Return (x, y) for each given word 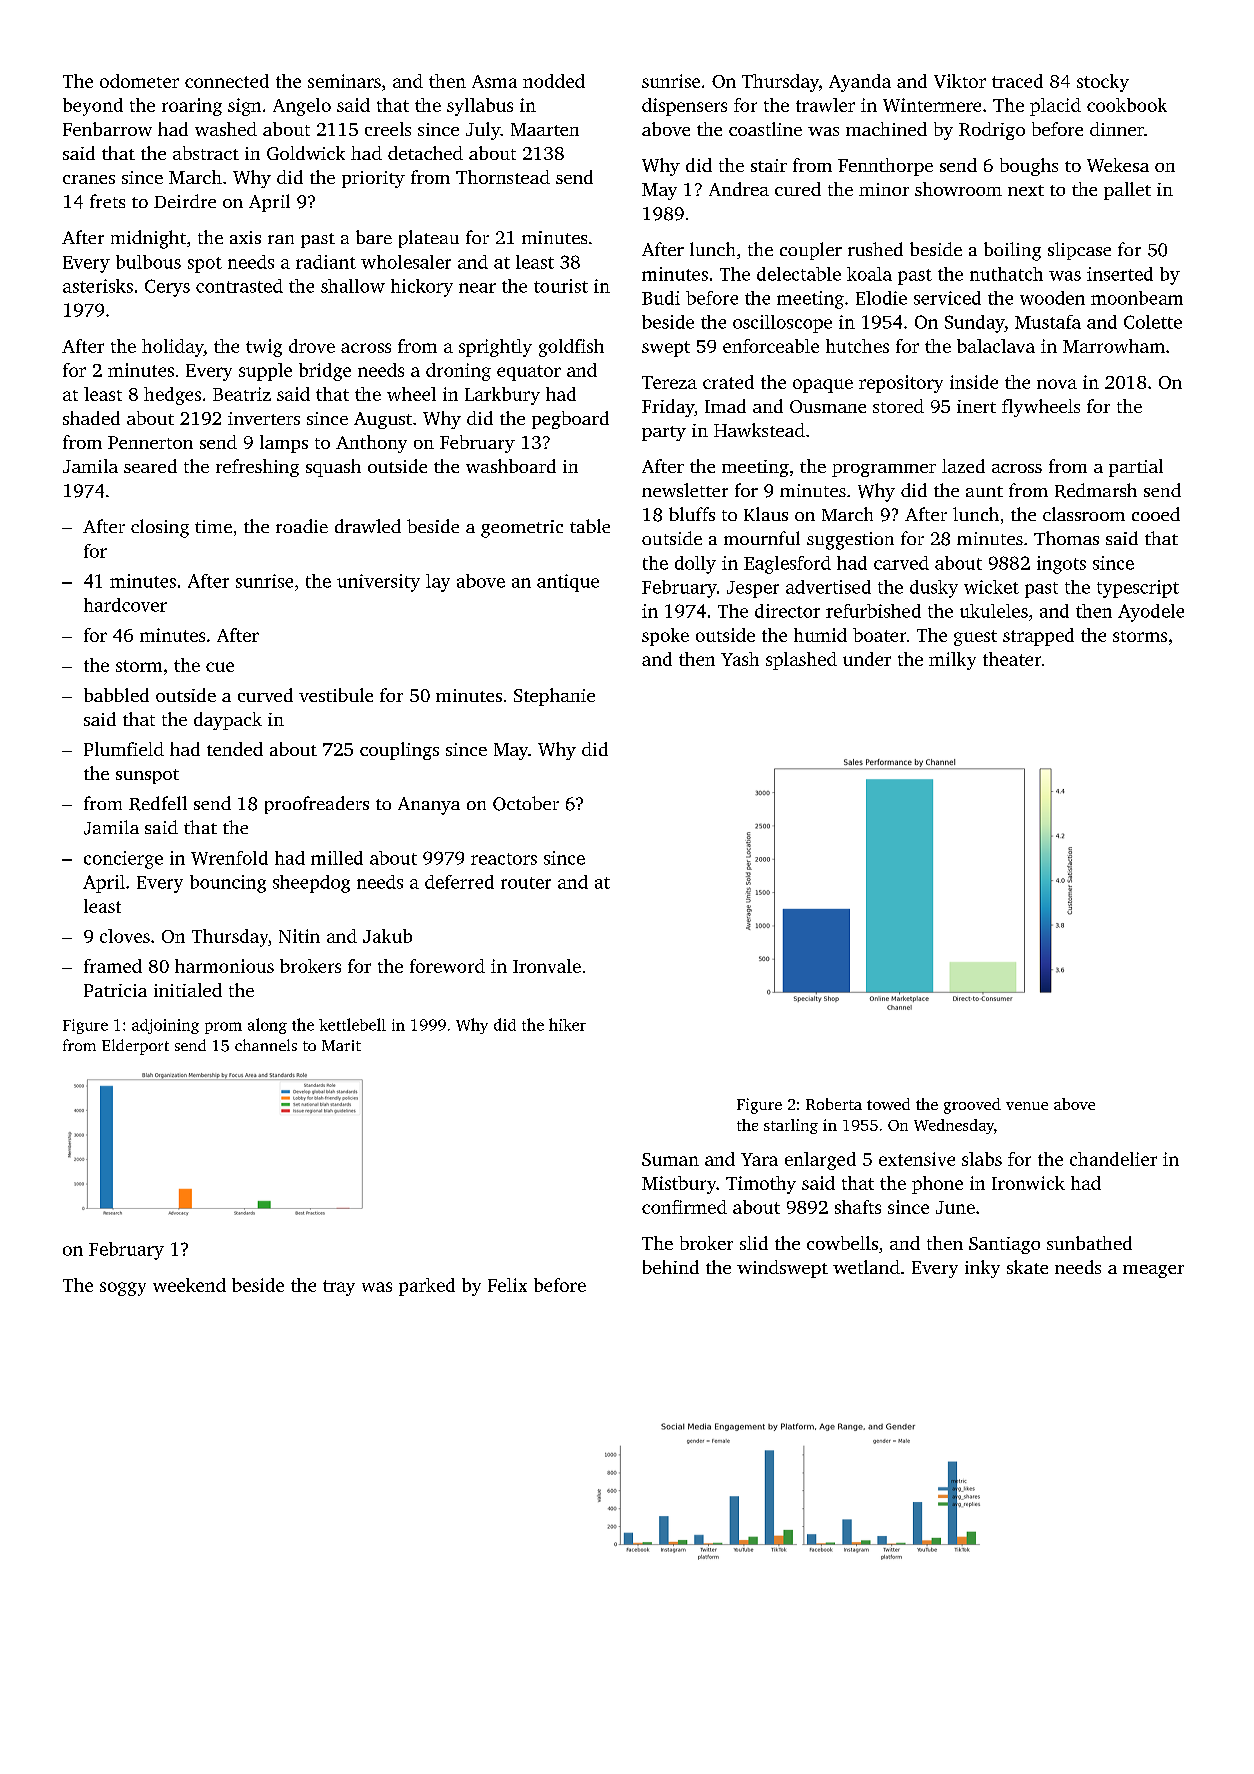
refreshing (257, 468)
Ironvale (547, 966)
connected (227, 81)
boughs (1029, 167)
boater (879, 635)
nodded (554, 81)
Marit (341, 1045)
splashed (801, 661)
